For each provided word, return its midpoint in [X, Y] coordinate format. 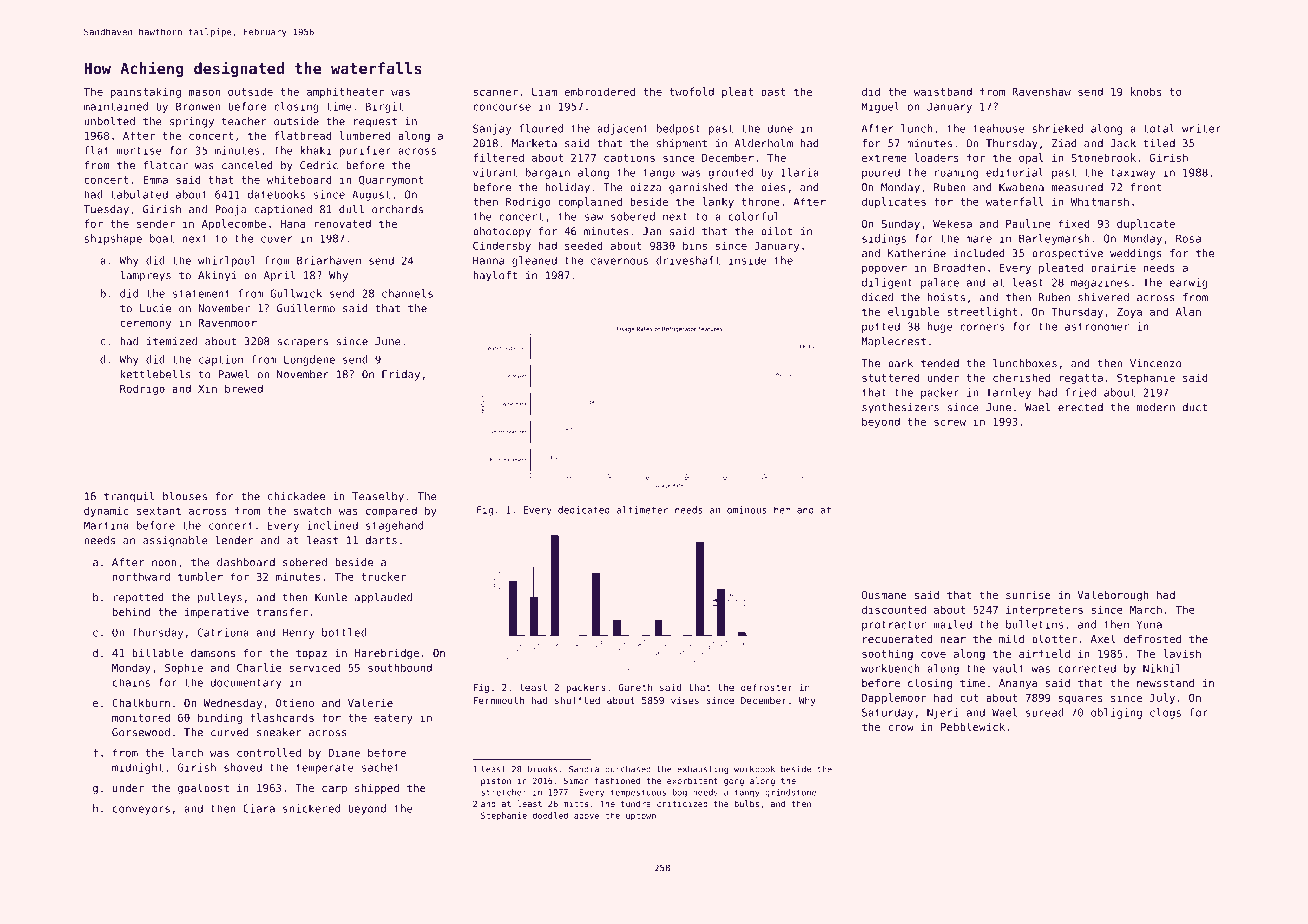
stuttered [891, 377]
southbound [400, 667]
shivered [1103, 297]
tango [659, 174]
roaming [956, 173]
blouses [185, 496]
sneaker [279, 732]
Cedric [319, 165]
